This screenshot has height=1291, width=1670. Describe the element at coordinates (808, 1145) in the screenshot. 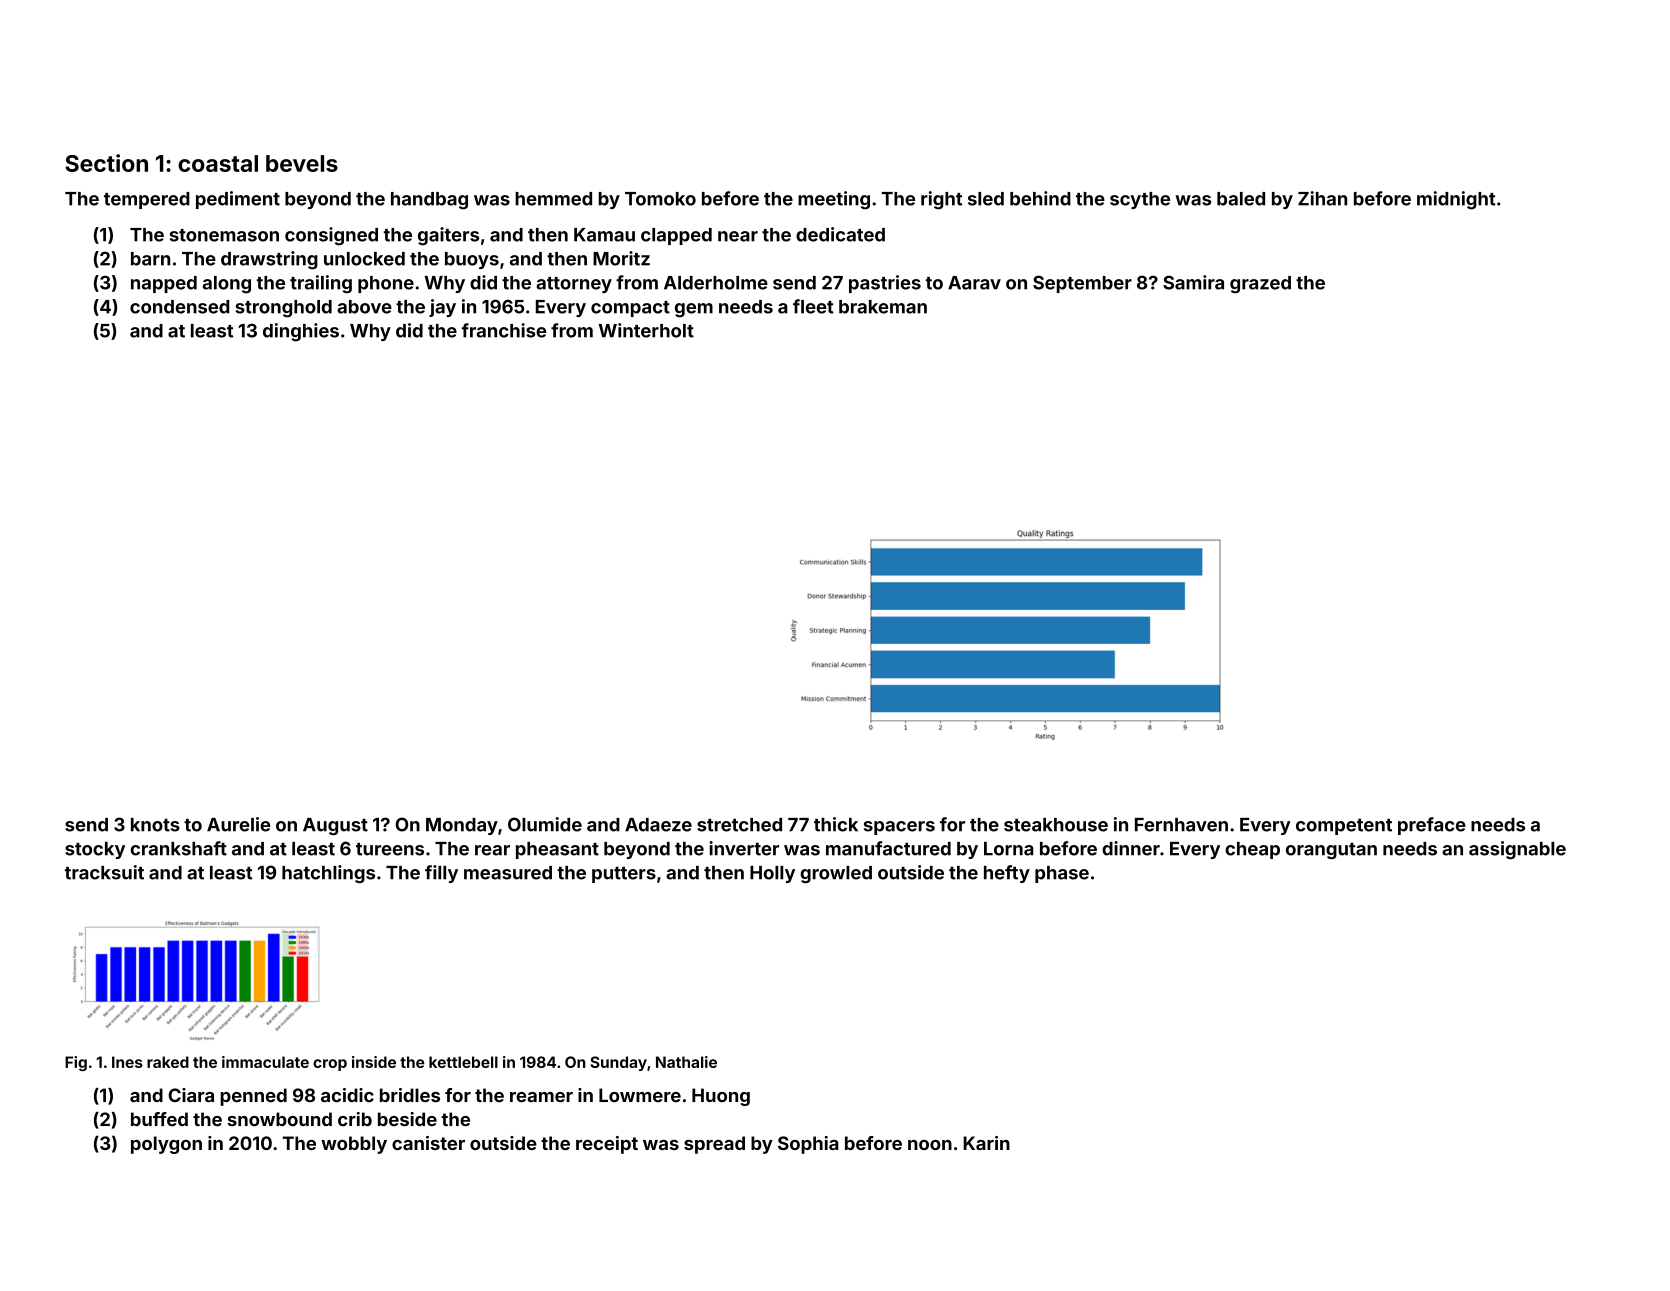

I see `Sophia` at that location.
